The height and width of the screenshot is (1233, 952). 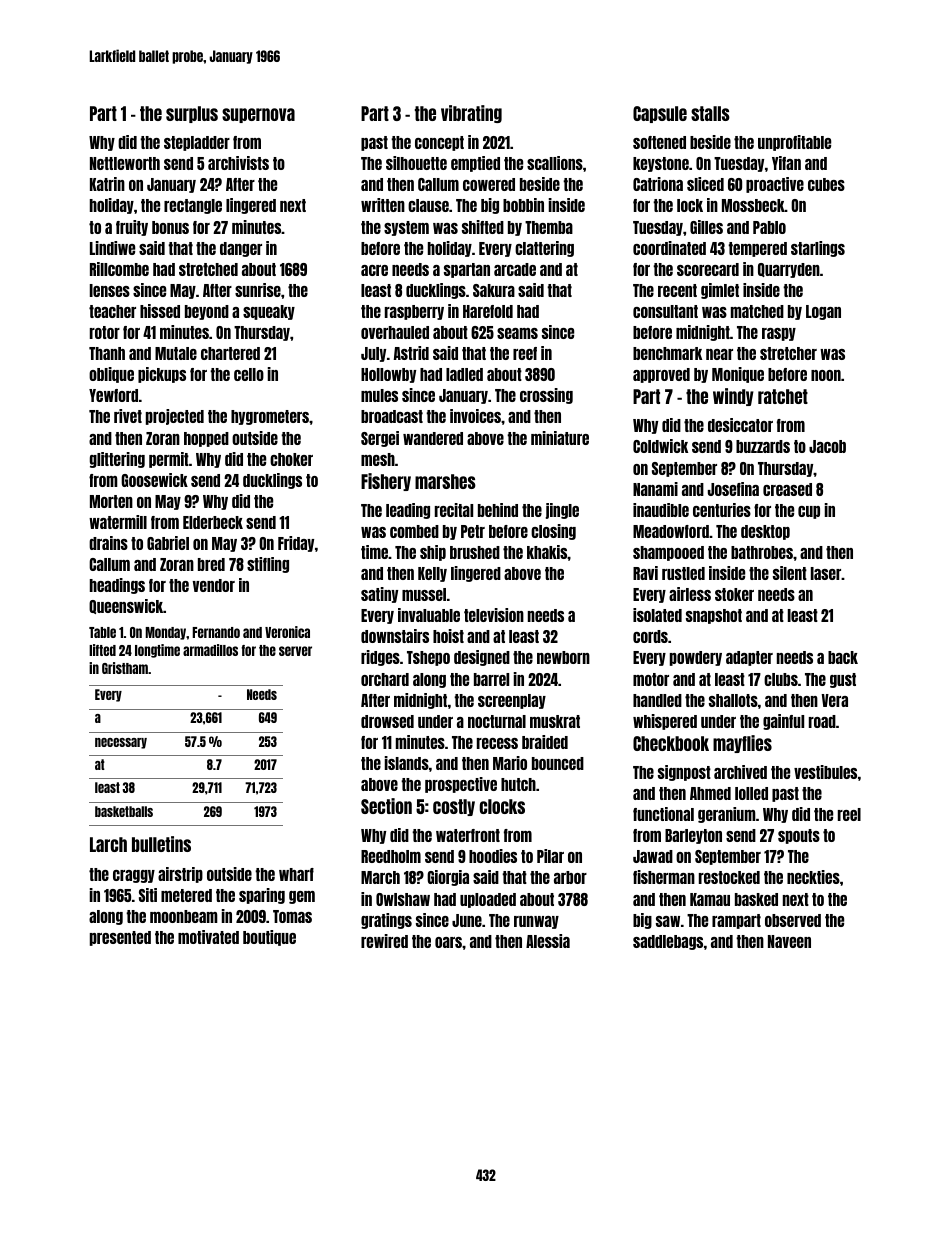 I want to click on clause, so click(x=428, y=205).
